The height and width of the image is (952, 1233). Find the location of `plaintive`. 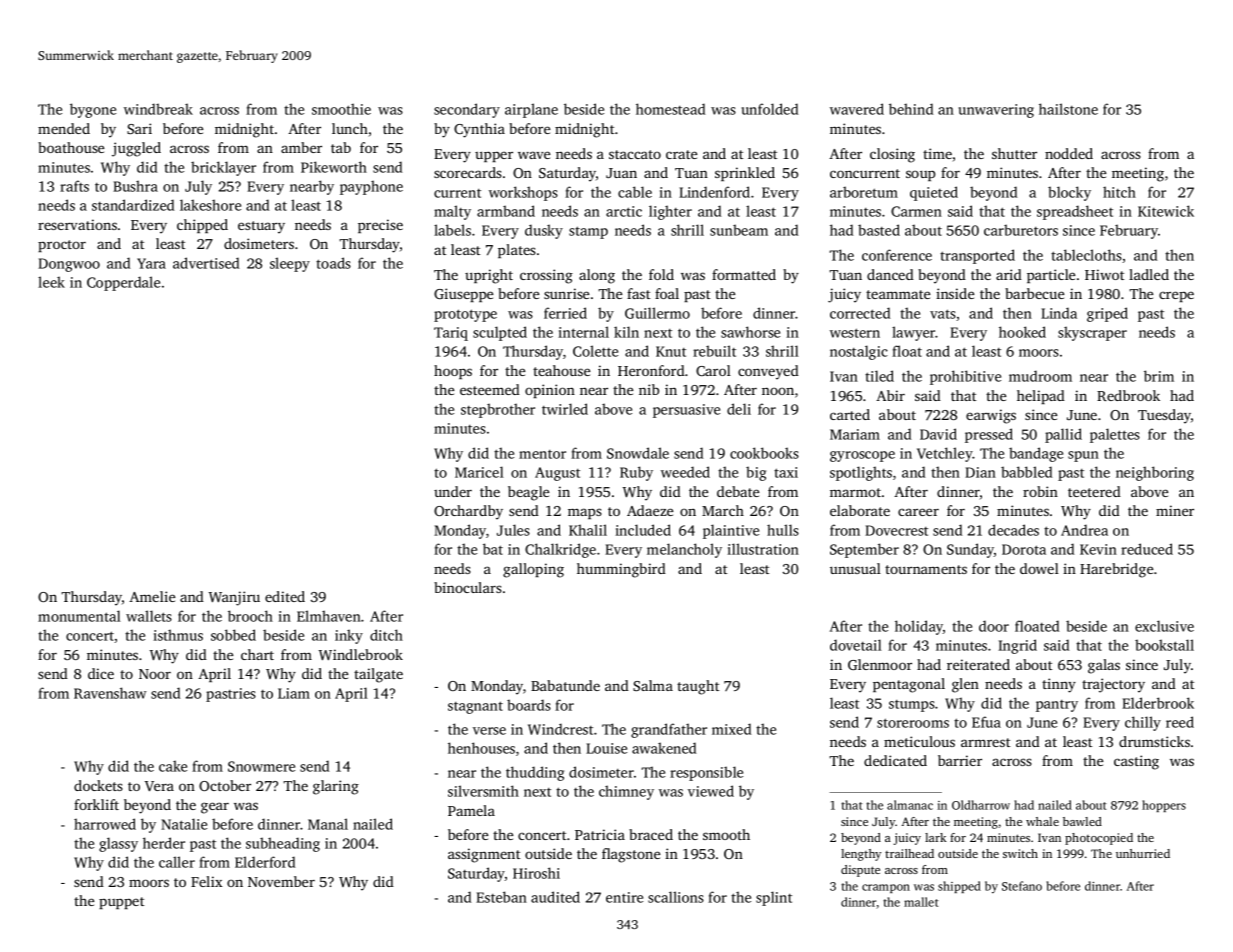

plaintive is located at coordinates (731, 531).
